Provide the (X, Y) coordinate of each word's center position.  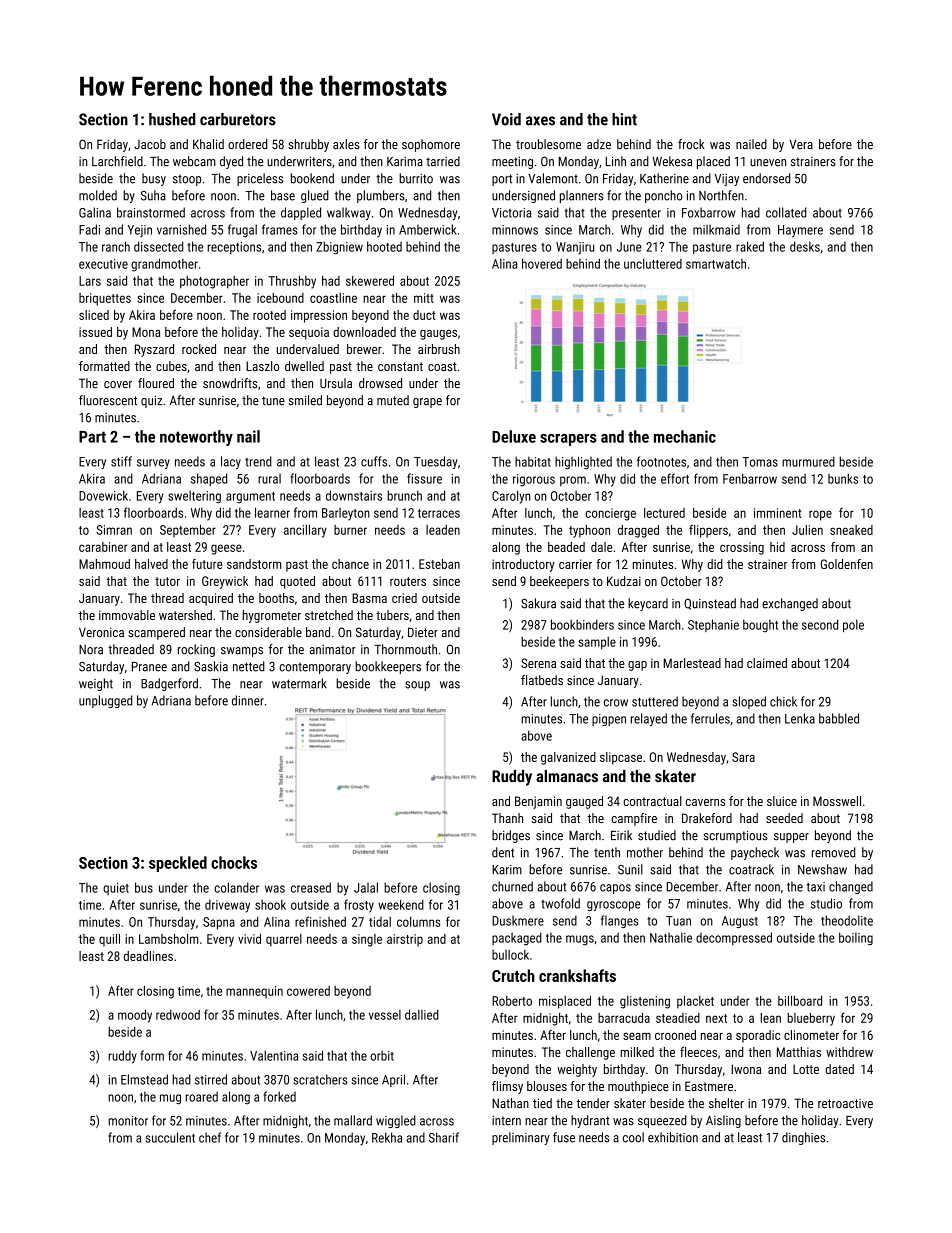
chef (210, 1137)
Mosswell (837, 801)
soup (417, 686)
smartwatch (716, 264)
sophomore (431, 145)
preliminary (520, 1138)
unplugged (105, 701)
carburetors (238, 119)
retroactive (845, 1103)
